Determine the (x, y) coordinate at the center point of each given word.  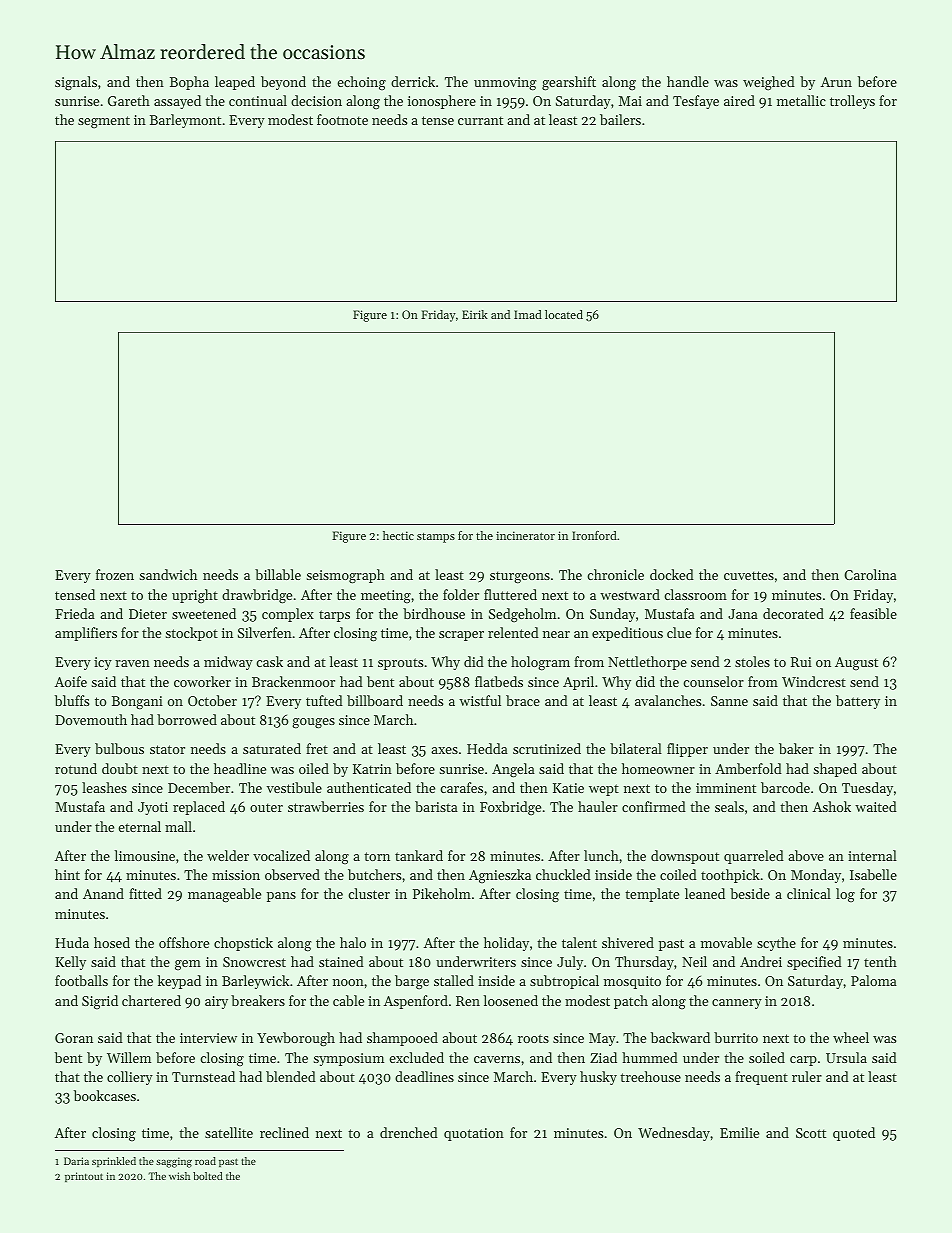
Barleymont (185, 121)
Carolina (870, 574)
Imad (528, 314)
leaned (705, 893)
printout (84, 1177)
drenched (409, 1132)
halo (353, 942)
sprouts (400, 664)
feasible (873, 613)
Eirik (475, 314)
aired (739, 100)
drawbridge (257, 596)
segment (104, 122)
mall (178, 826)
